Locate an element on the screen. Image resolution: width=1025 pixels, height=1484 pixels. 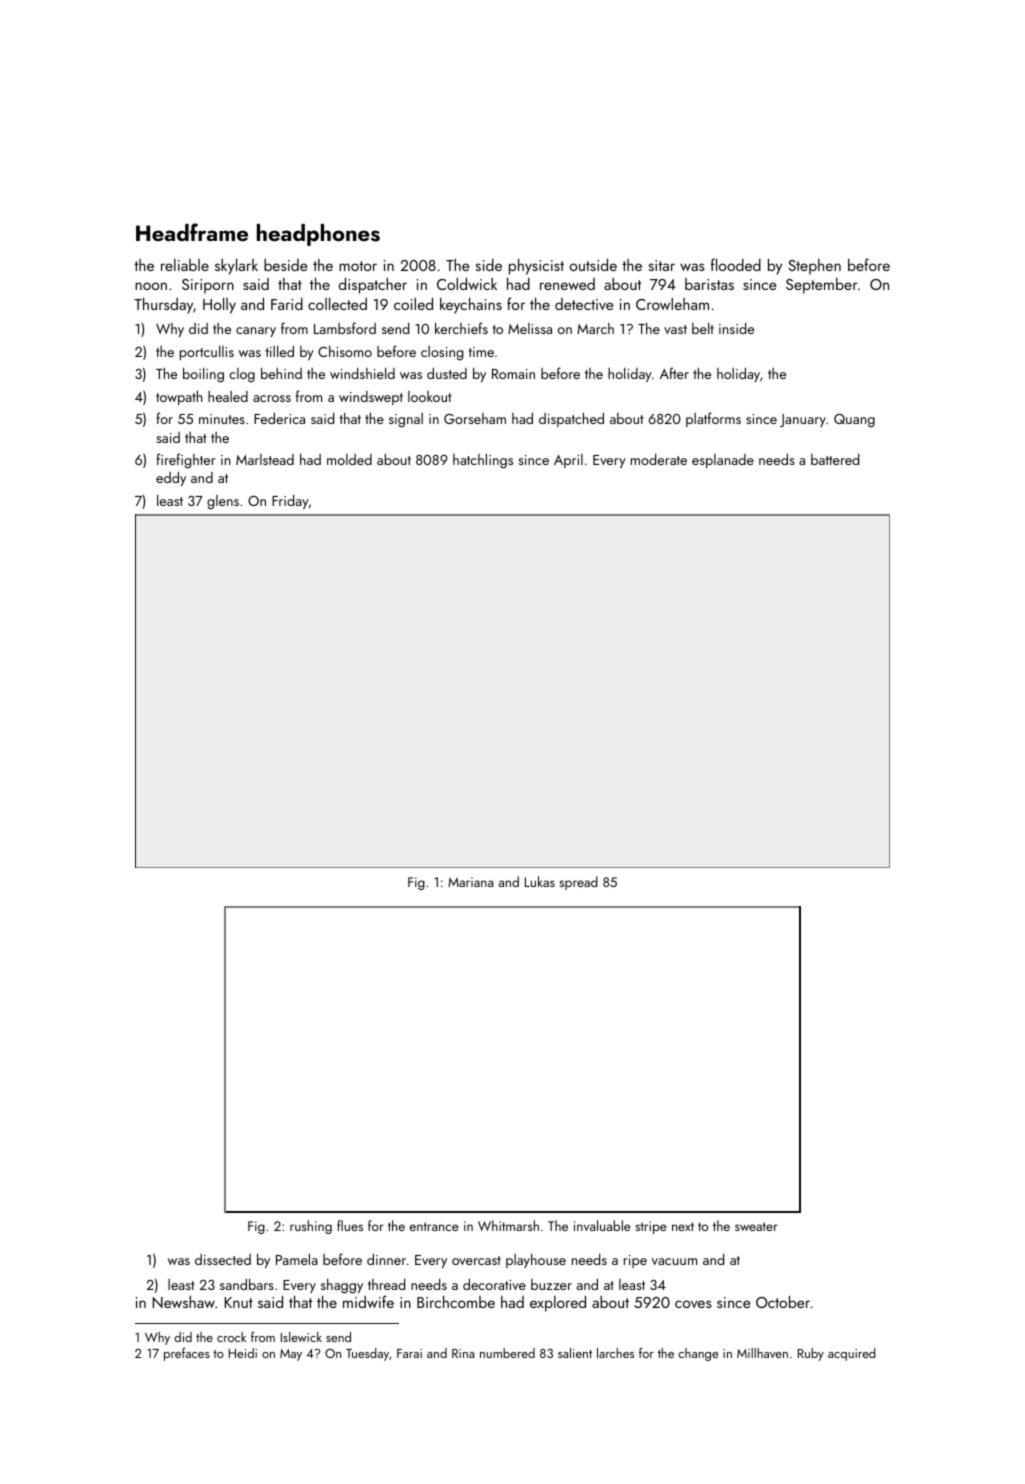
Tuesday is located at coordinates (367, 1354).
